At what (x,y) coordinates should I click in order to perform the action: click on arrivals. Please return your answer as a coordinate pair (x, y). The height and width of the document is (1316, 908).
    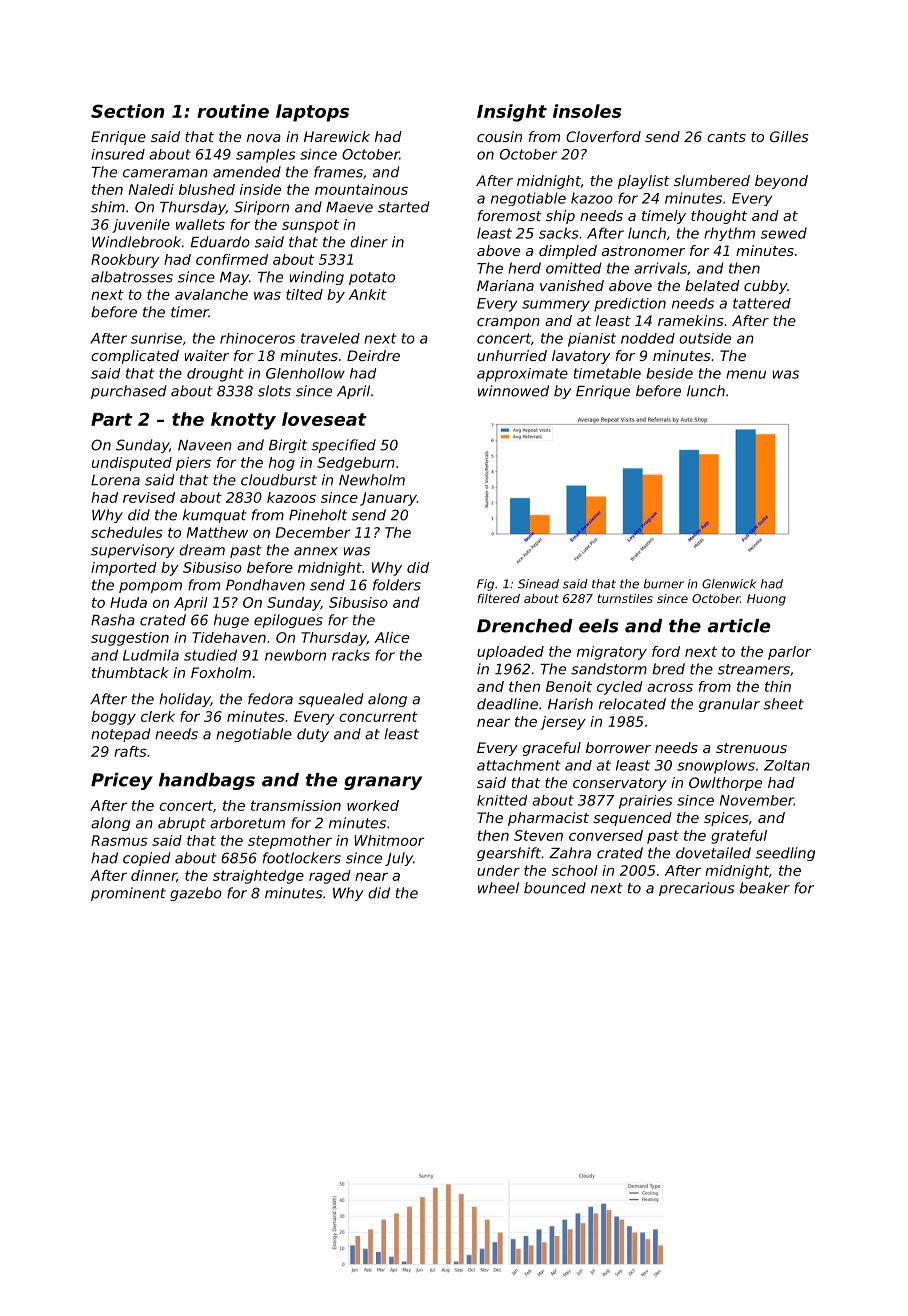
    Looking at the image, I should click on (660, 268).
